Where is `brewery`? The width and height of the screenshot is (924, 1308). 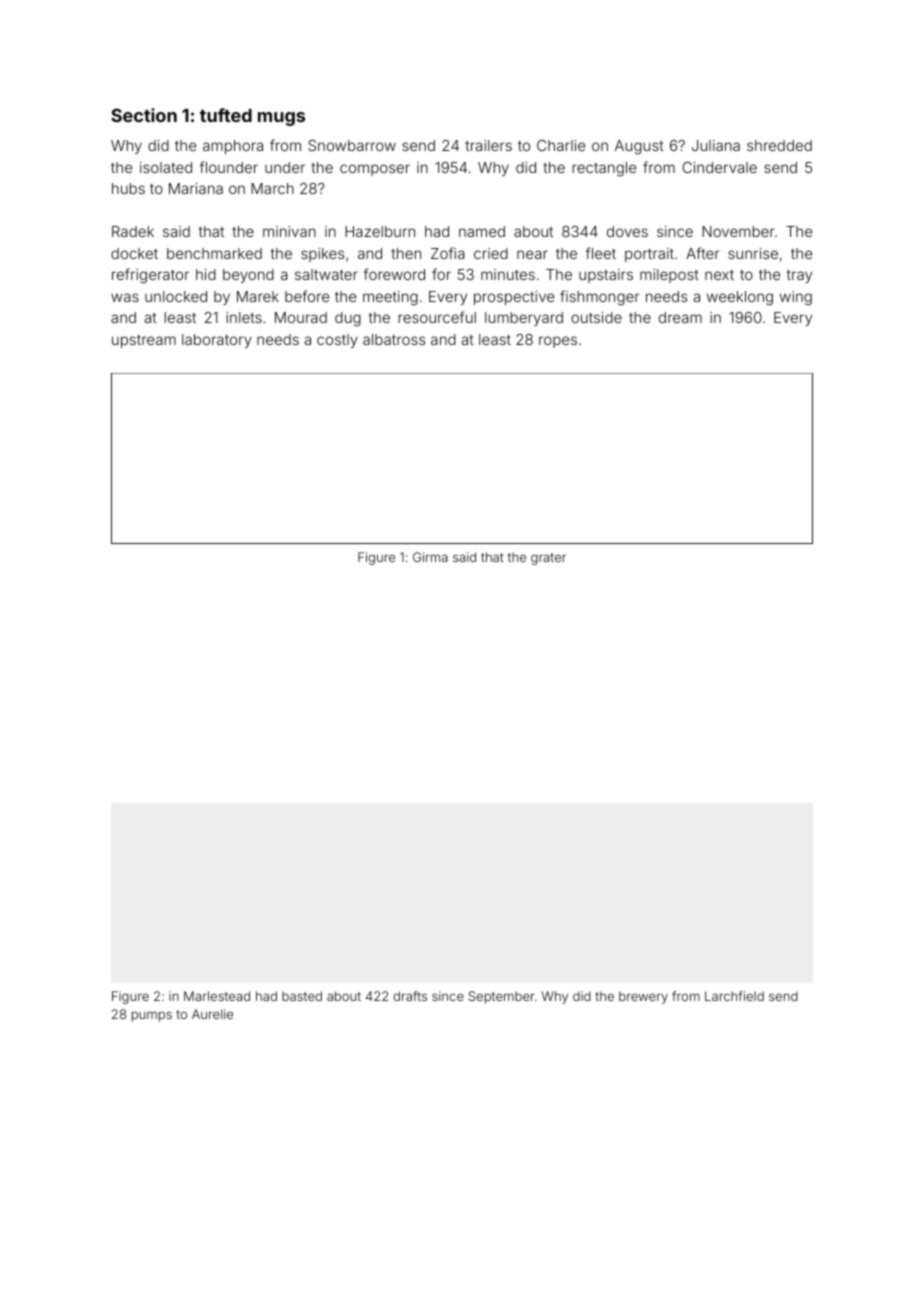 brewery is located at coordinates (643, 997).
